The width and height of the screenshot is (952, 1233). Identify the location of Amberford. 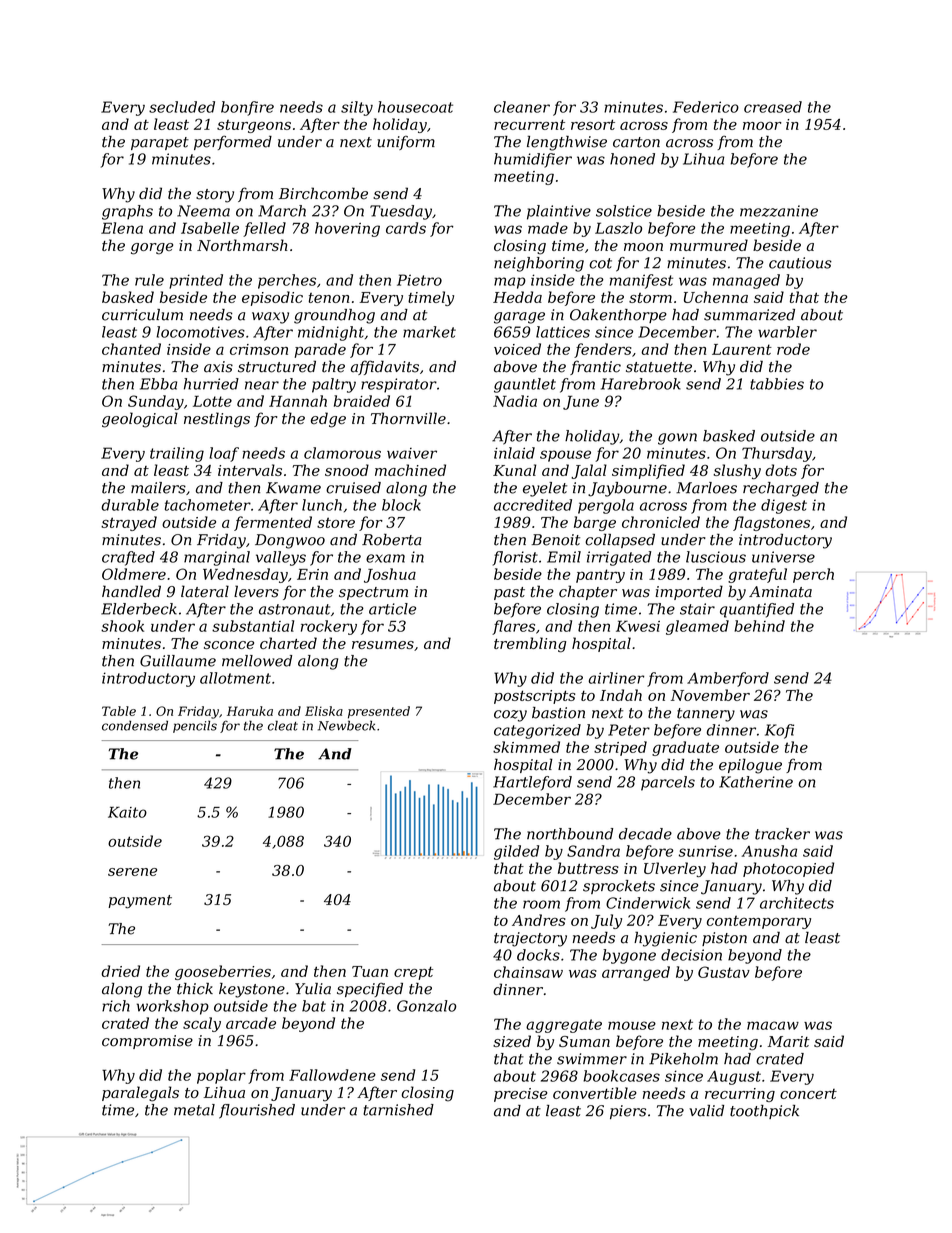
(728, 679).
